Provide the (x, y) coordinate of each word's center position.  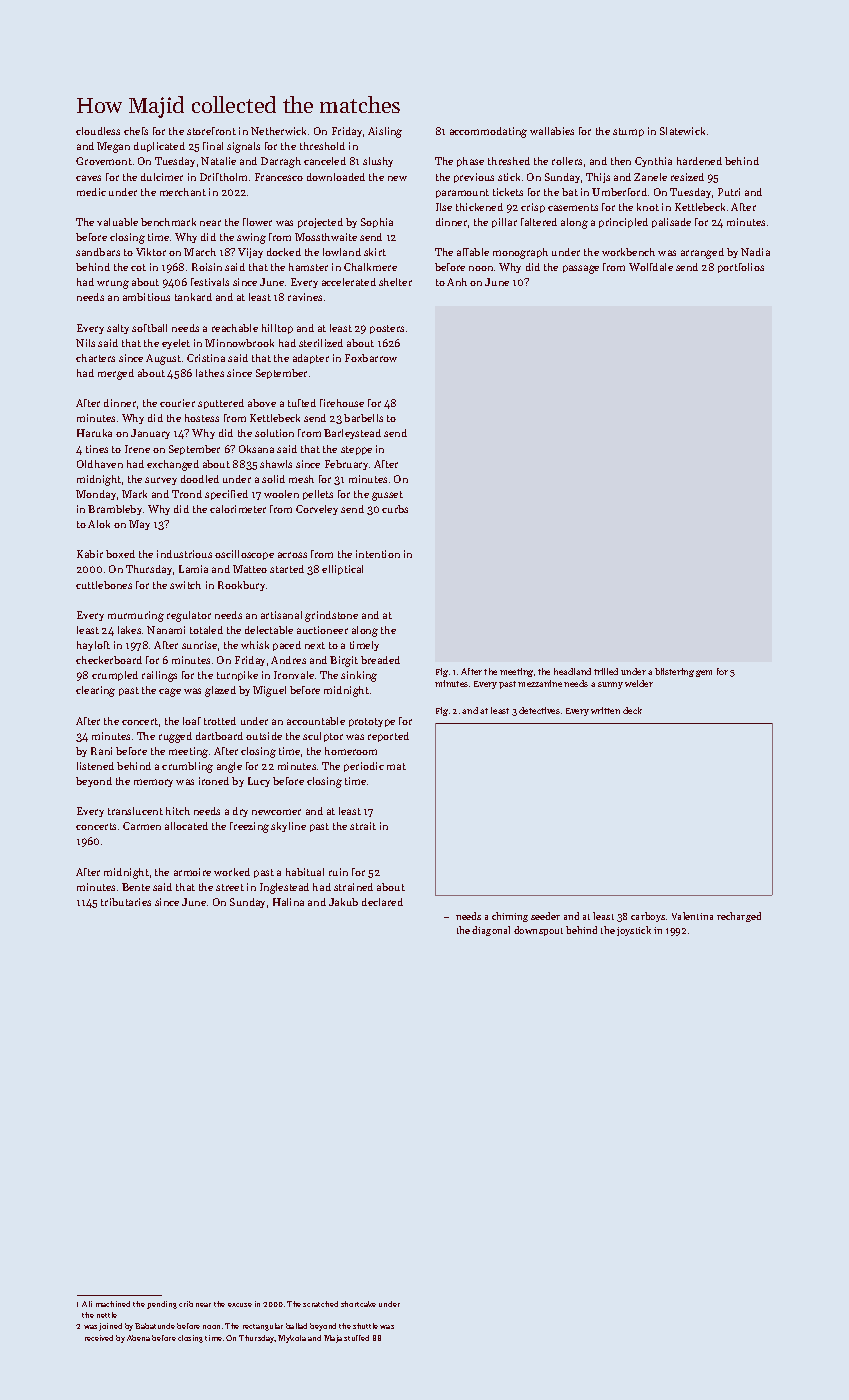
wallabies (552, 131)
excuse (240, 1305)
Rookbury (241, 586)
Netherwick (278, 131)
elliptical (342, 570)
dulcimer (162, 177)
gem (704, 673)
